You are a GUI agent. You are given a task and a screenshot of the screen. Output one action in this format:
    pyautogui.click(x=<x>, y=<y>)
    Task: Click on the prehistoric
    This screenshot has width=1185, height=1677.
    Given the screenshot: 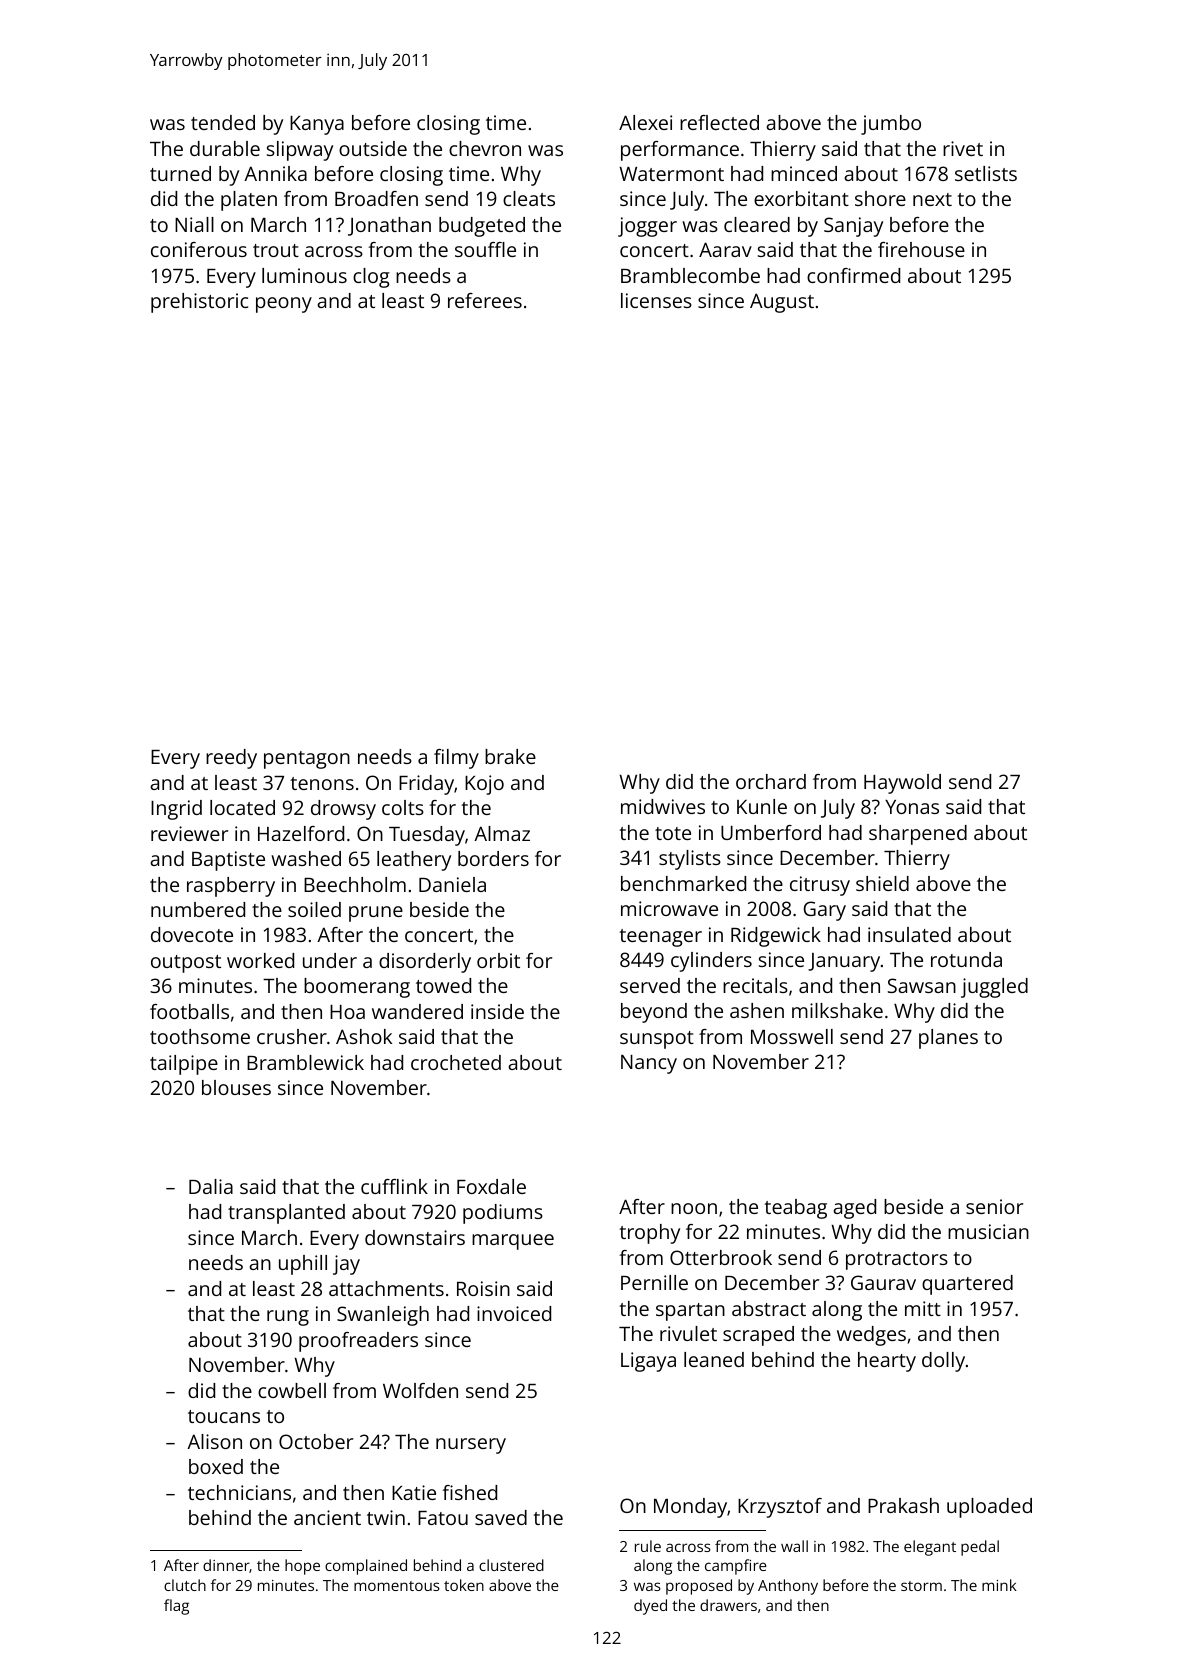 What is the action you would take?
    pyautogui.click(x=199, y=303)
